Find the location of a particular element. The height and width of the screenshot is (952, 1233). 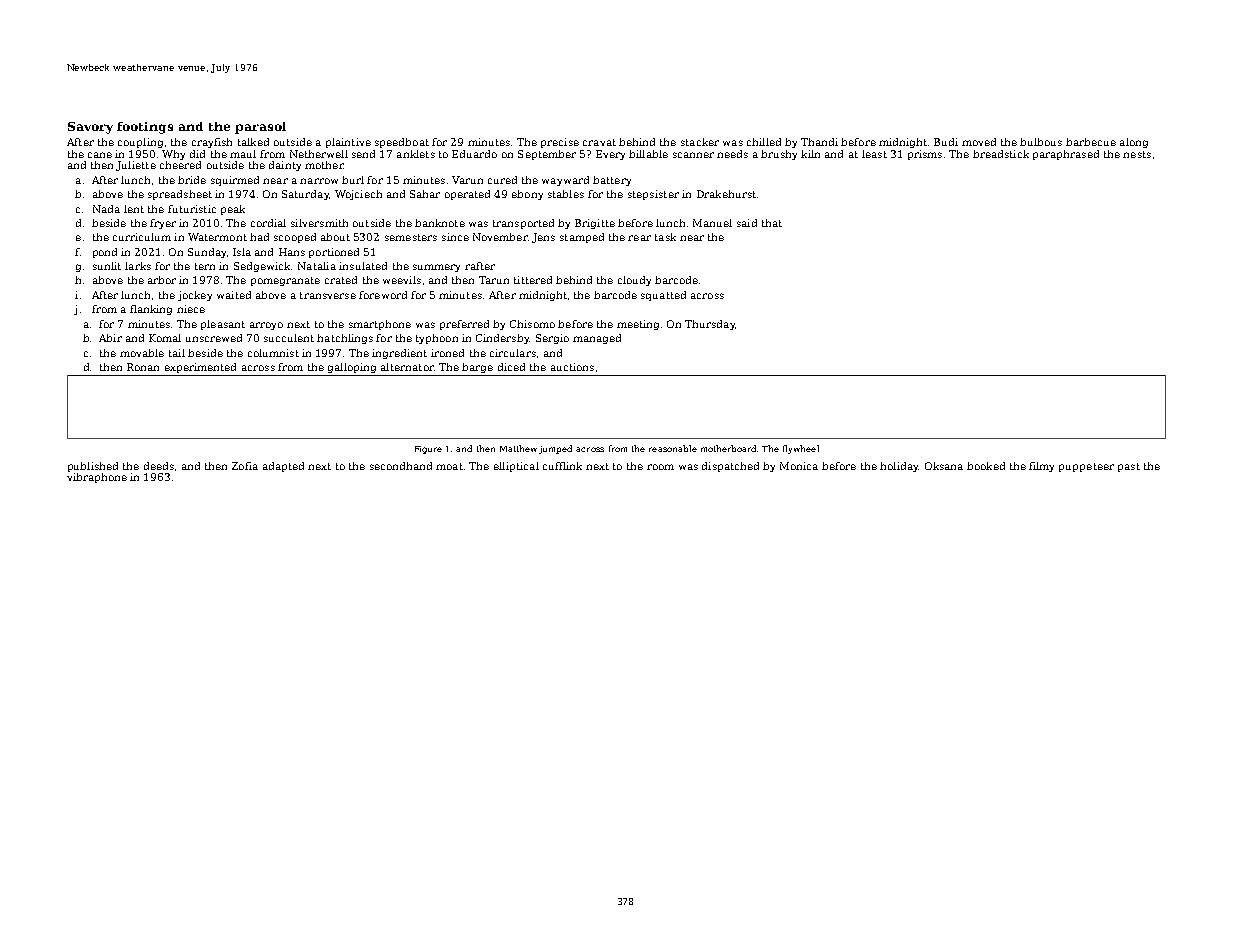

barbecue is located at coordinates (1091, 142).
